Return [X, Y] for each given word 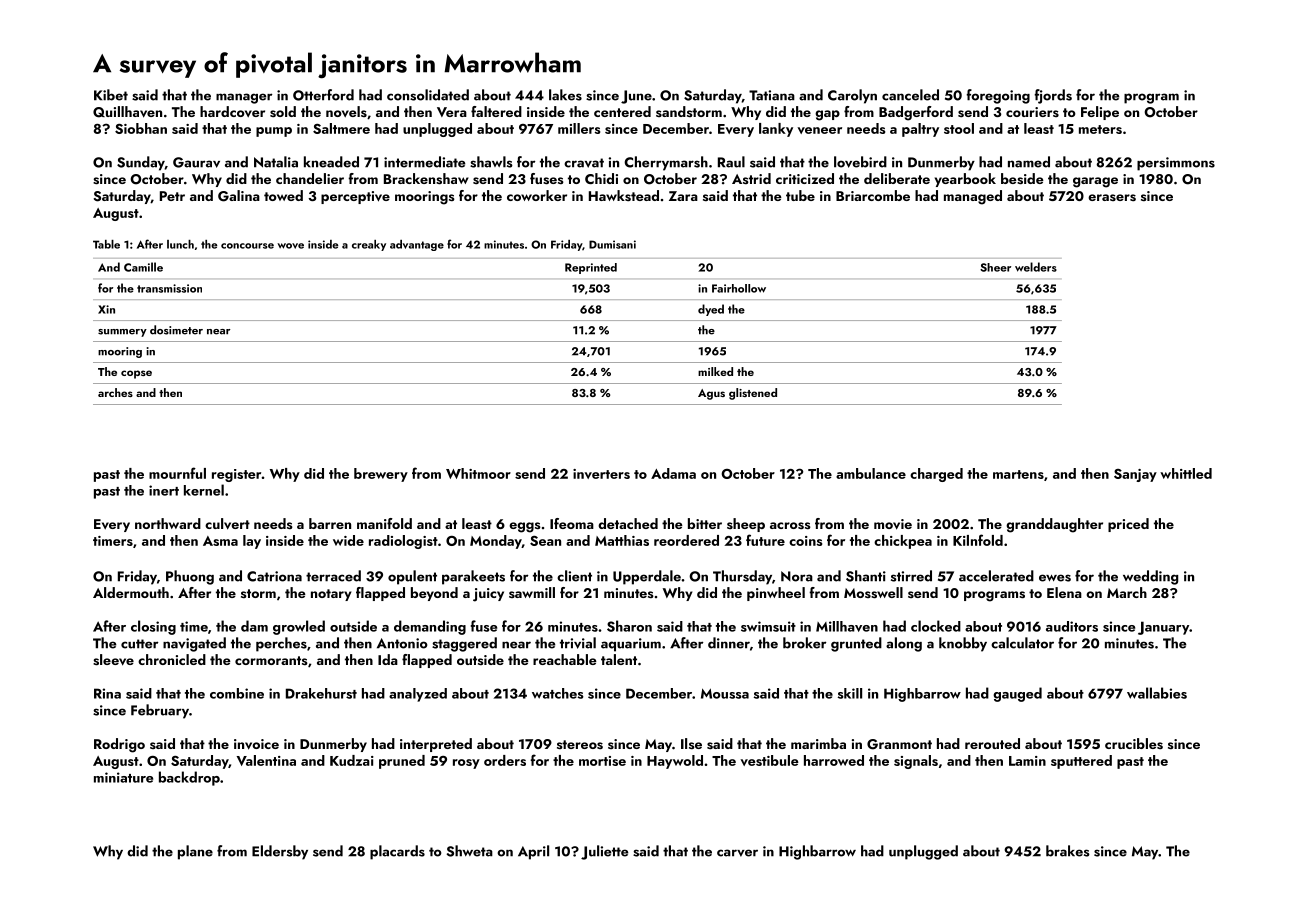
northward [168, 523]
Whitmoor [478, 473]
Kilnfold [978, 540]
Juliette [604, 852]
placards [397, 852]
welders [1036, 267]
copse [136, 374]
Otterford [323, 95]
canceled [910, 95]
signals [916, 762]
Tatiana [772, 95]
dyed [711, 310]
